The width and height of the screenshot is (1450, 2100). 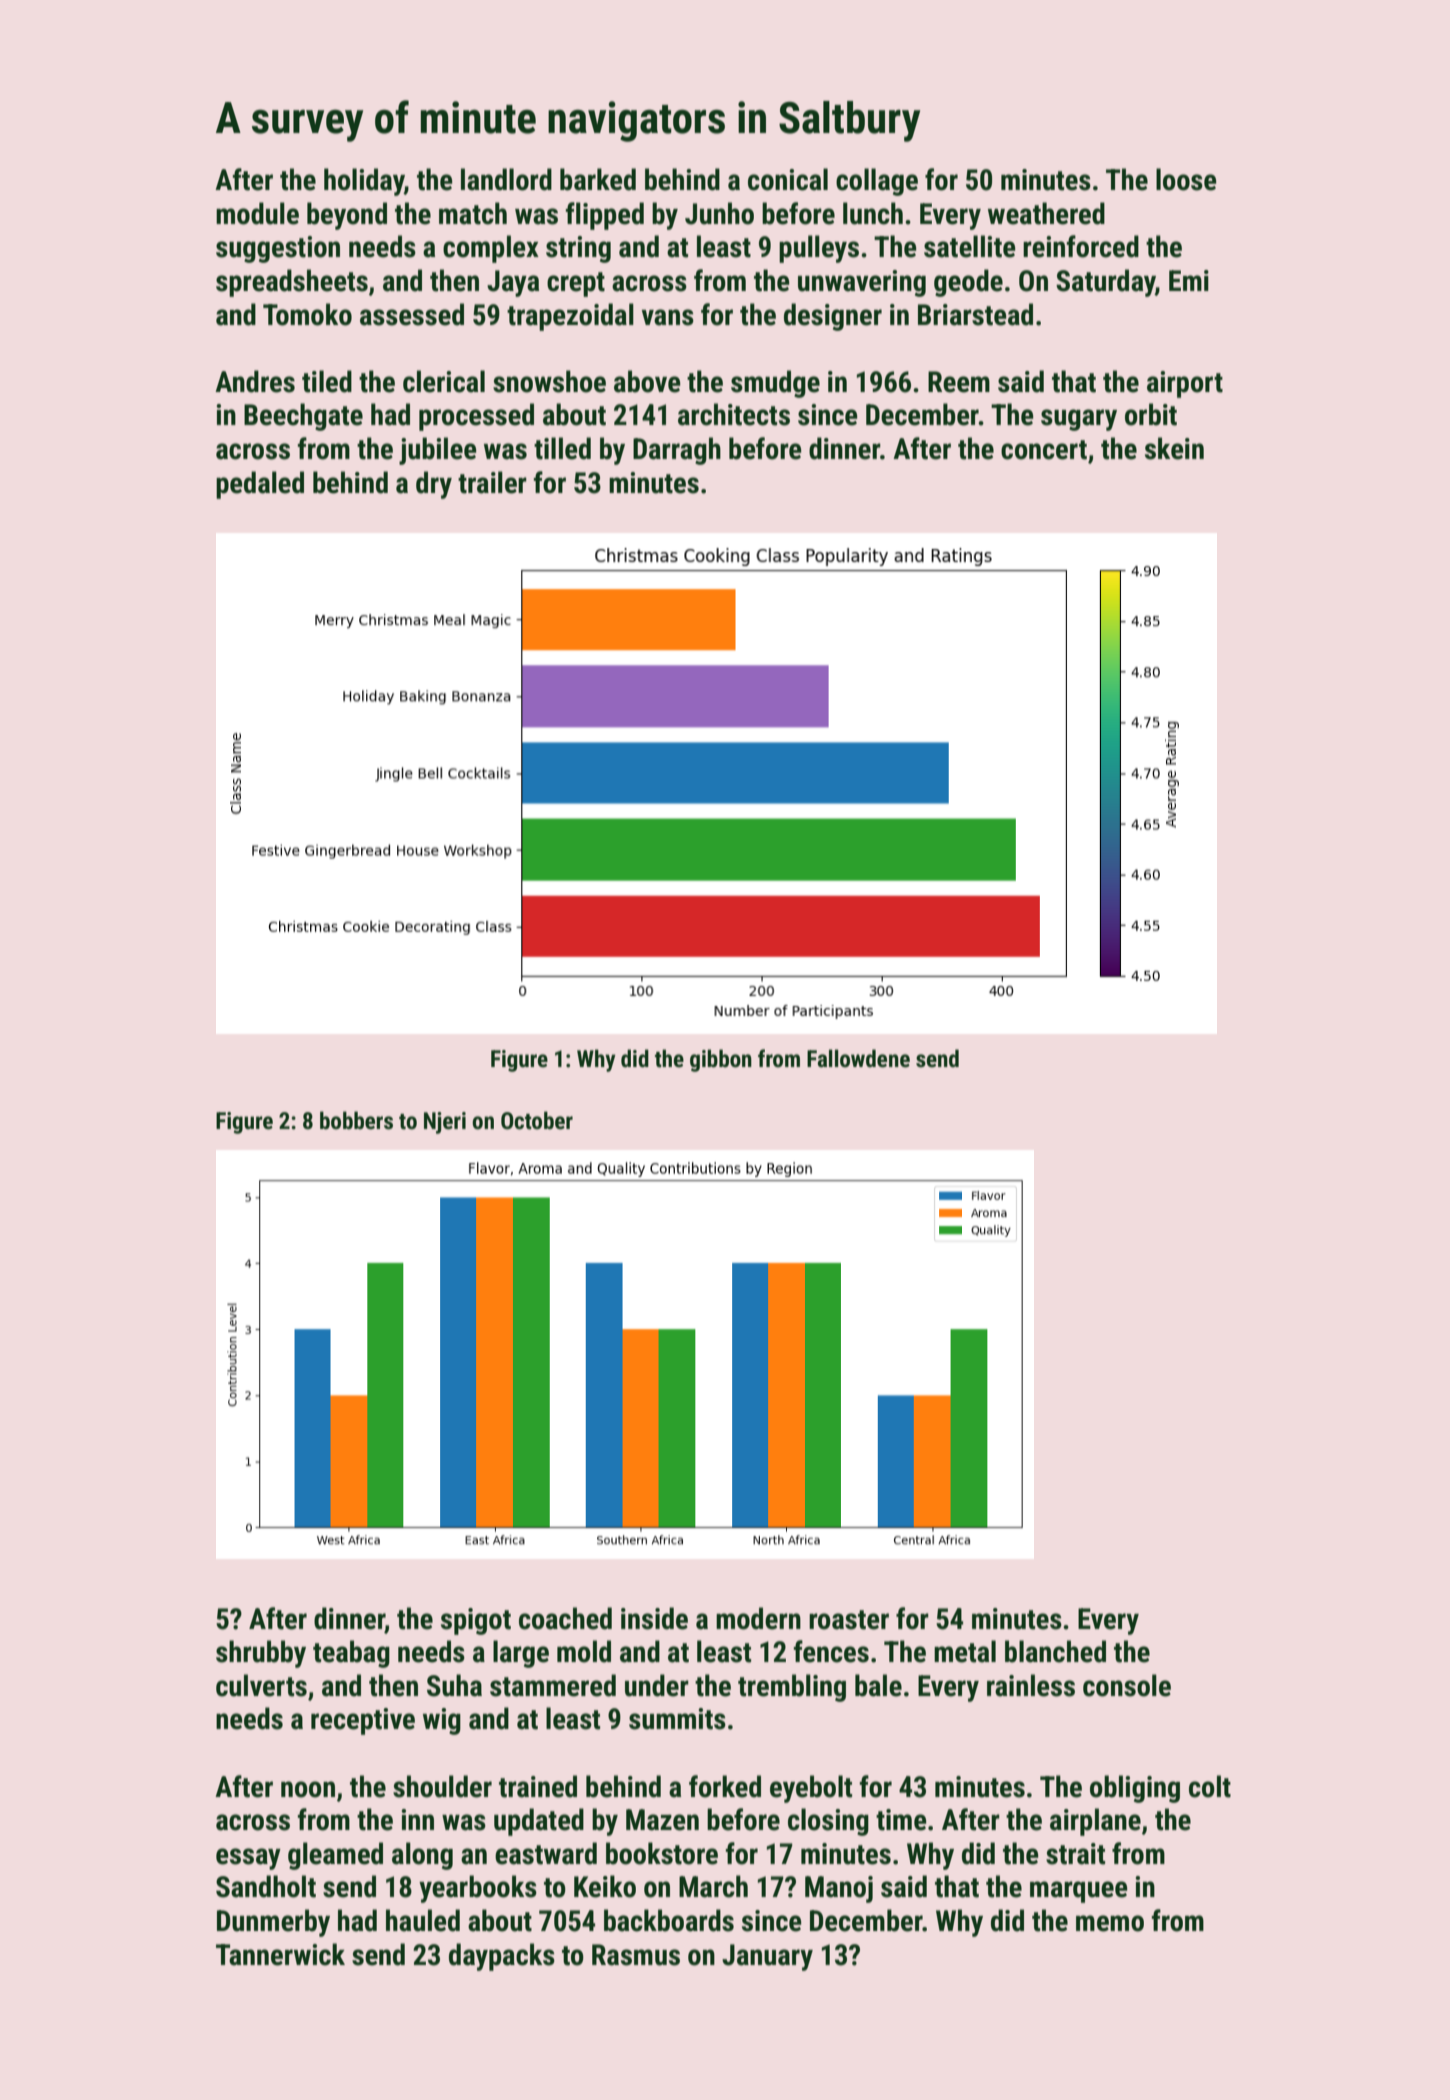 What do you see at coordinates (257, 213) in the screenshot?
I see `module` at bounding box center [257, 213].
